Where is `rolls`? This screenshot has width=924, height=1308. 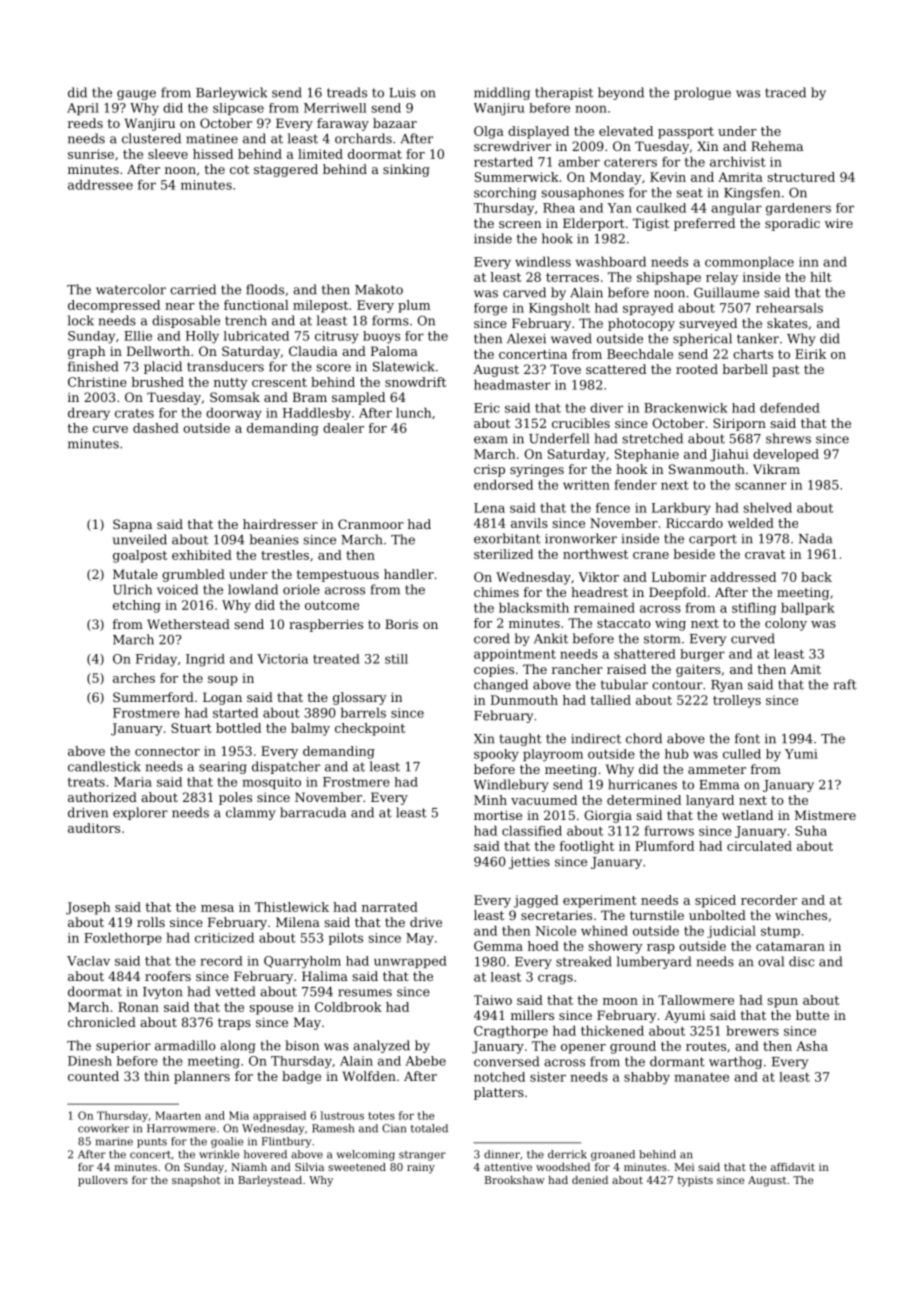 rolls is located at coordinates (151, 922).
